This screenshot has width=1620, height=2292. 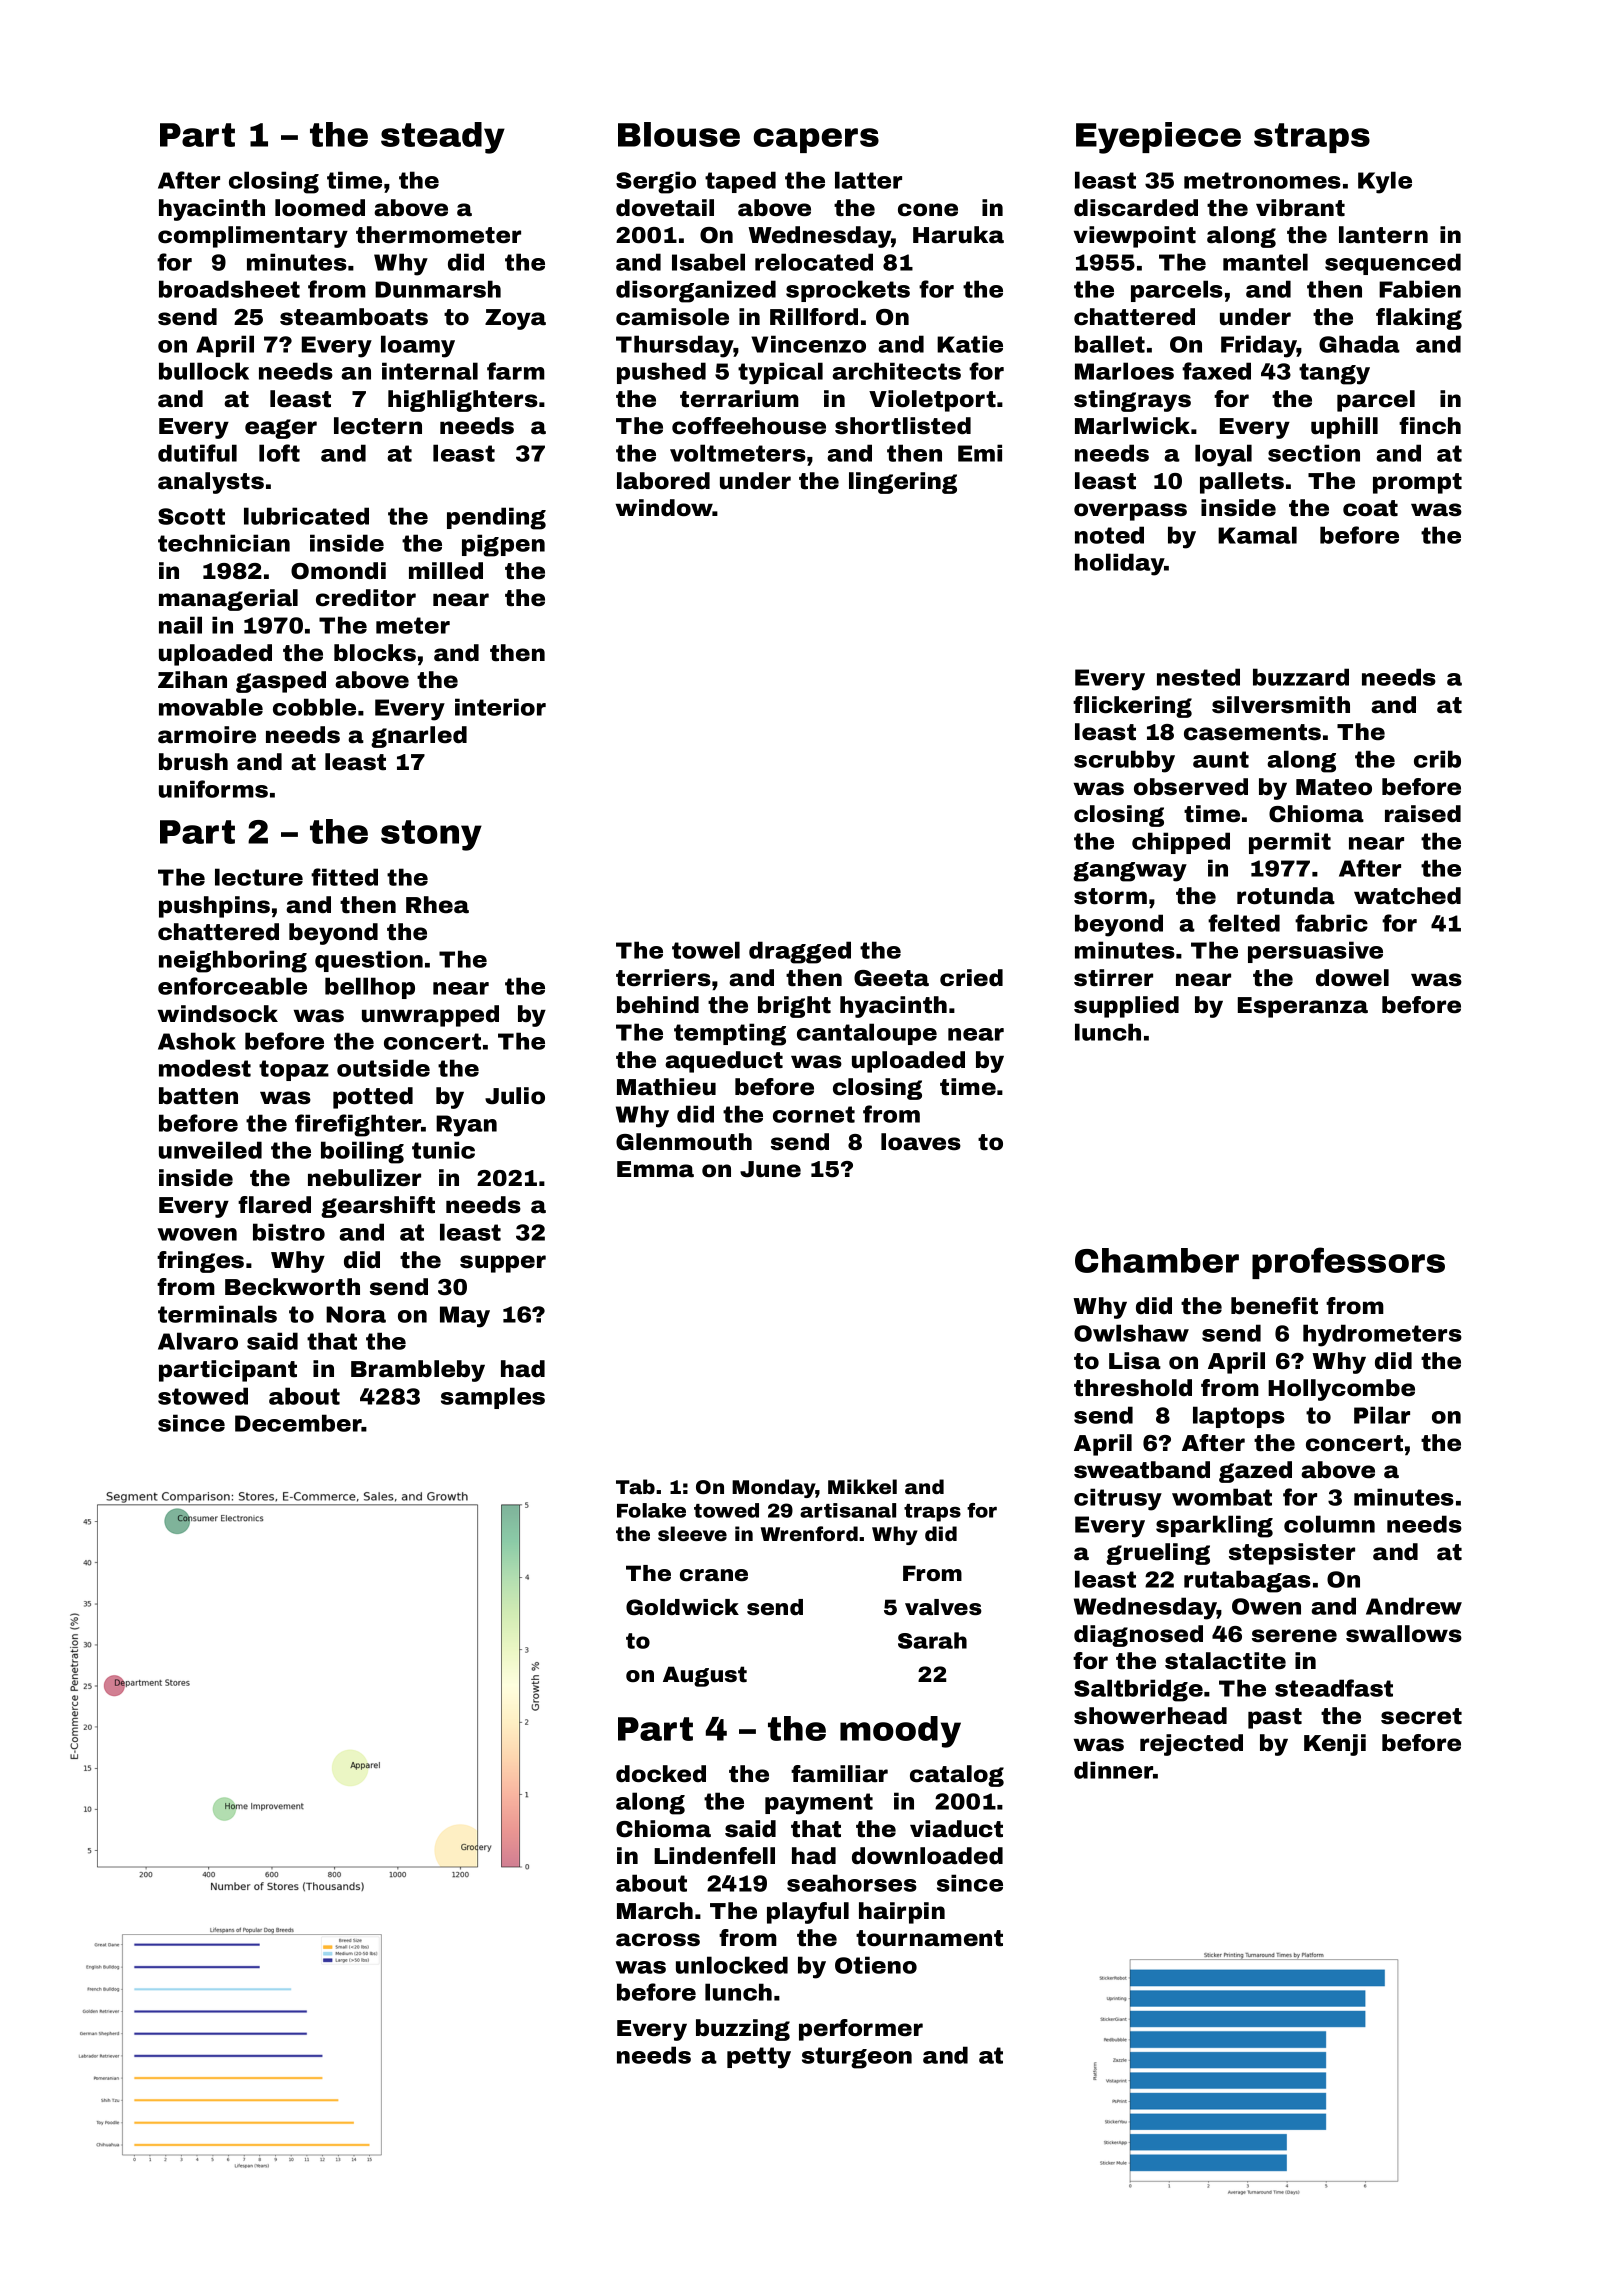 I want to click on professors, so click(x=1348, y=1263).
